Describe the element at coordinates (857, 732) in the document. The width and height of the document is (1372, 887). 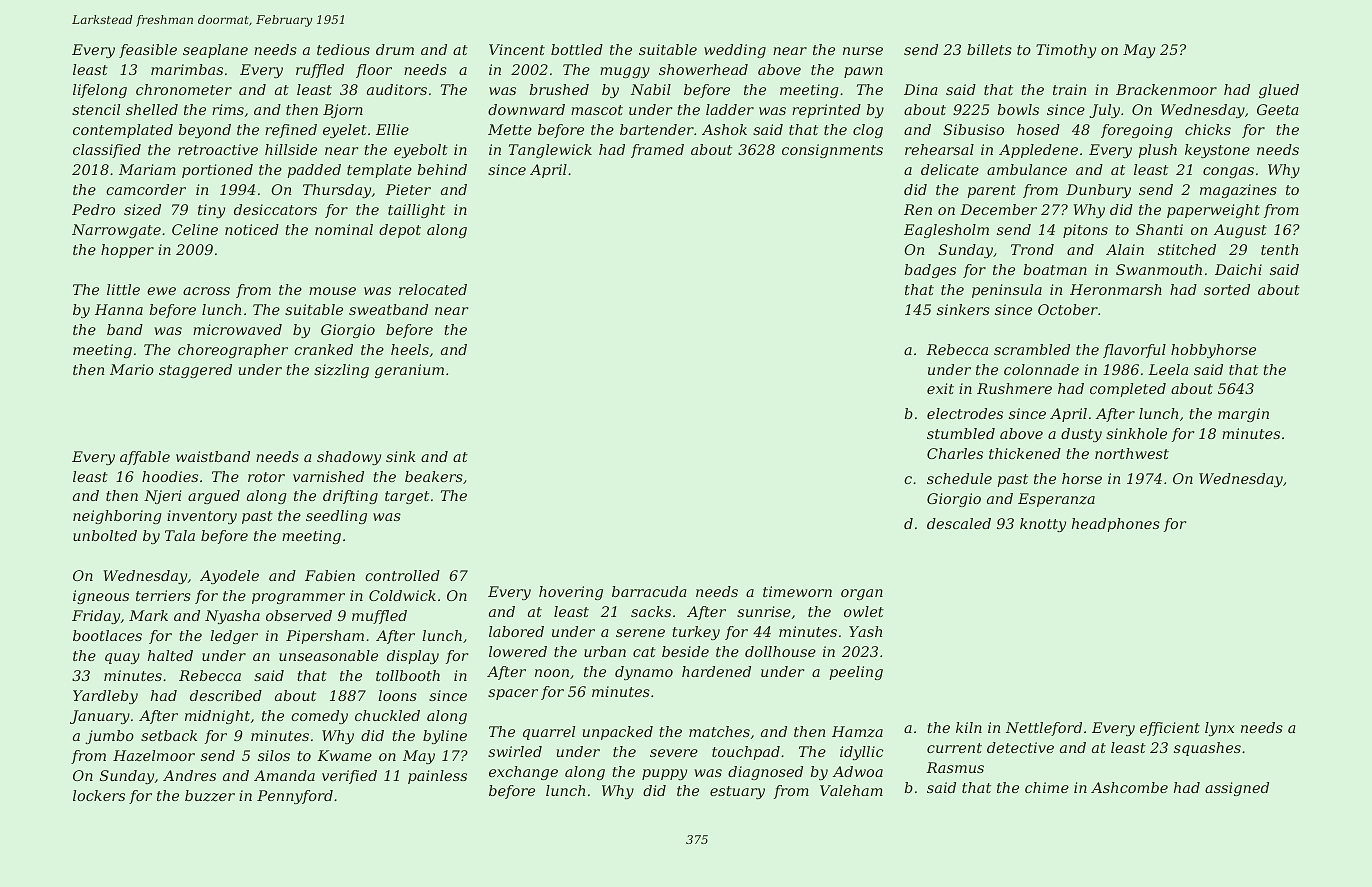
I see `Hamza` at that location.
